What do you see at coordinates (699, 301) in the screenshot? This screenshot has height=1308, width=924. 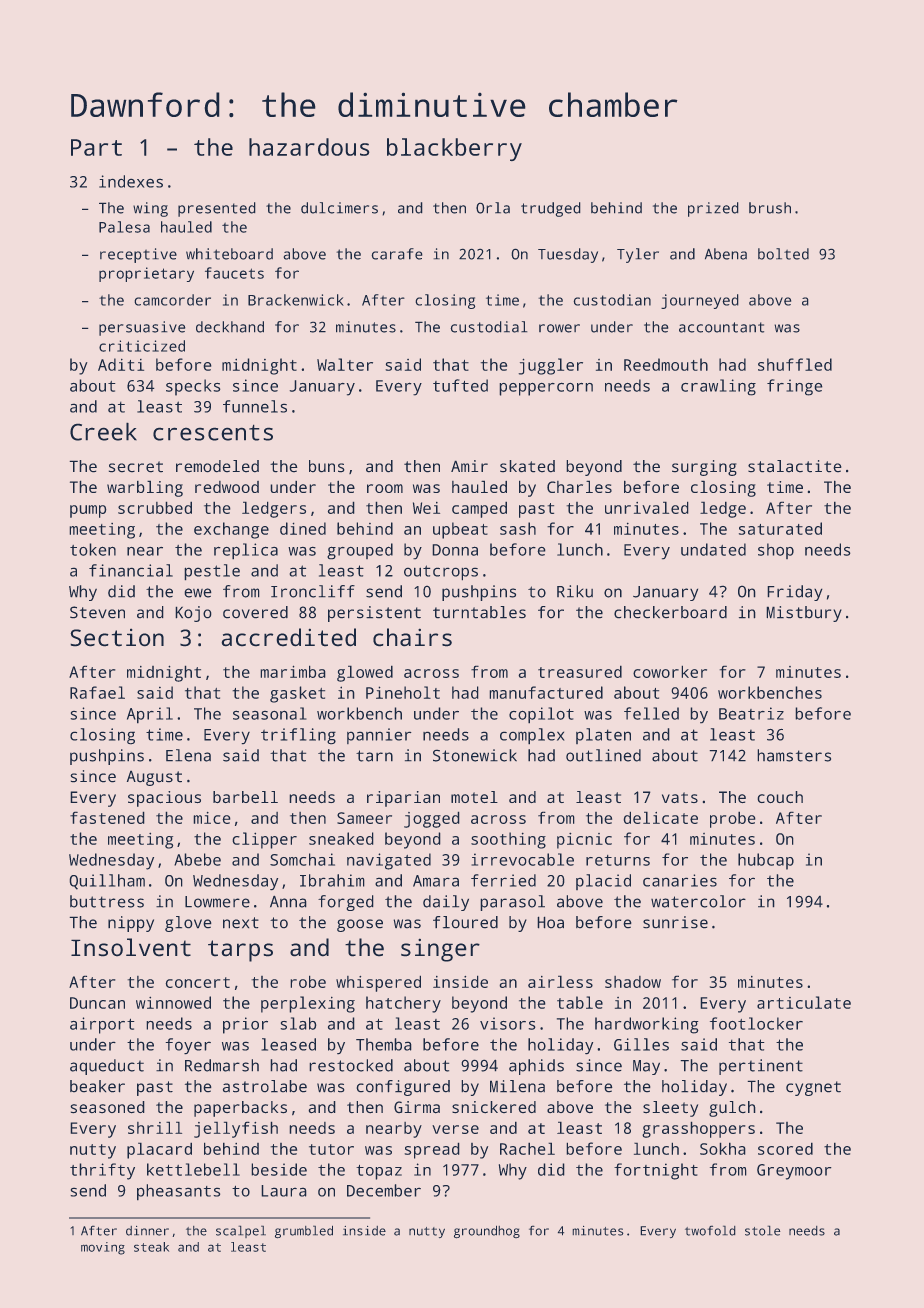 I see `journeyed` at bounding box center [699, 301].
